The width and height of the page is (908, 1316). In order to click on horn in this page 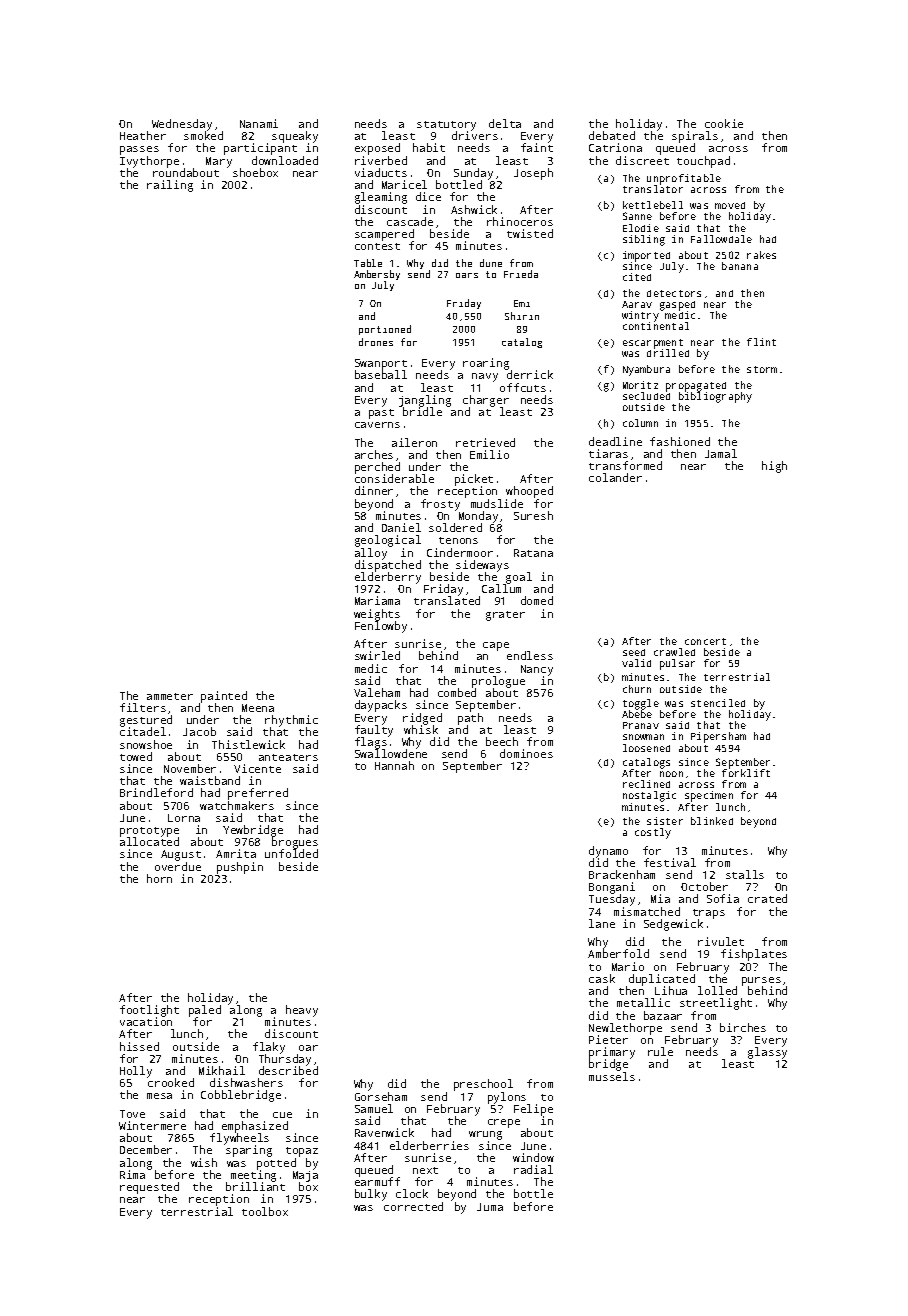, I will do `click(159, 878)`.
